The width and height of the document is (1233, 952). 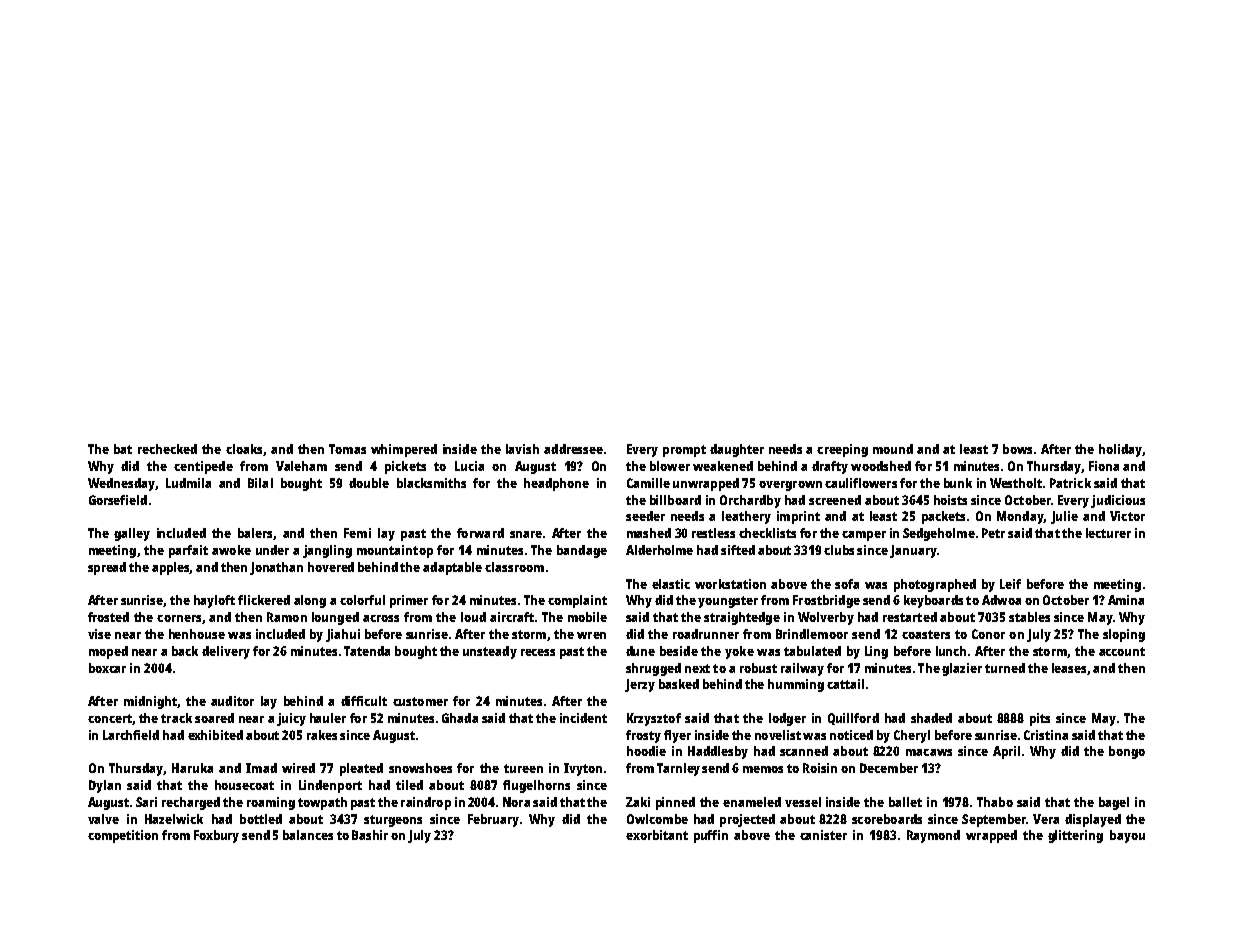 What do you see at coordinates (1127, 752) in the document?
I see `bongo` at bounding box center [1127, 752].
